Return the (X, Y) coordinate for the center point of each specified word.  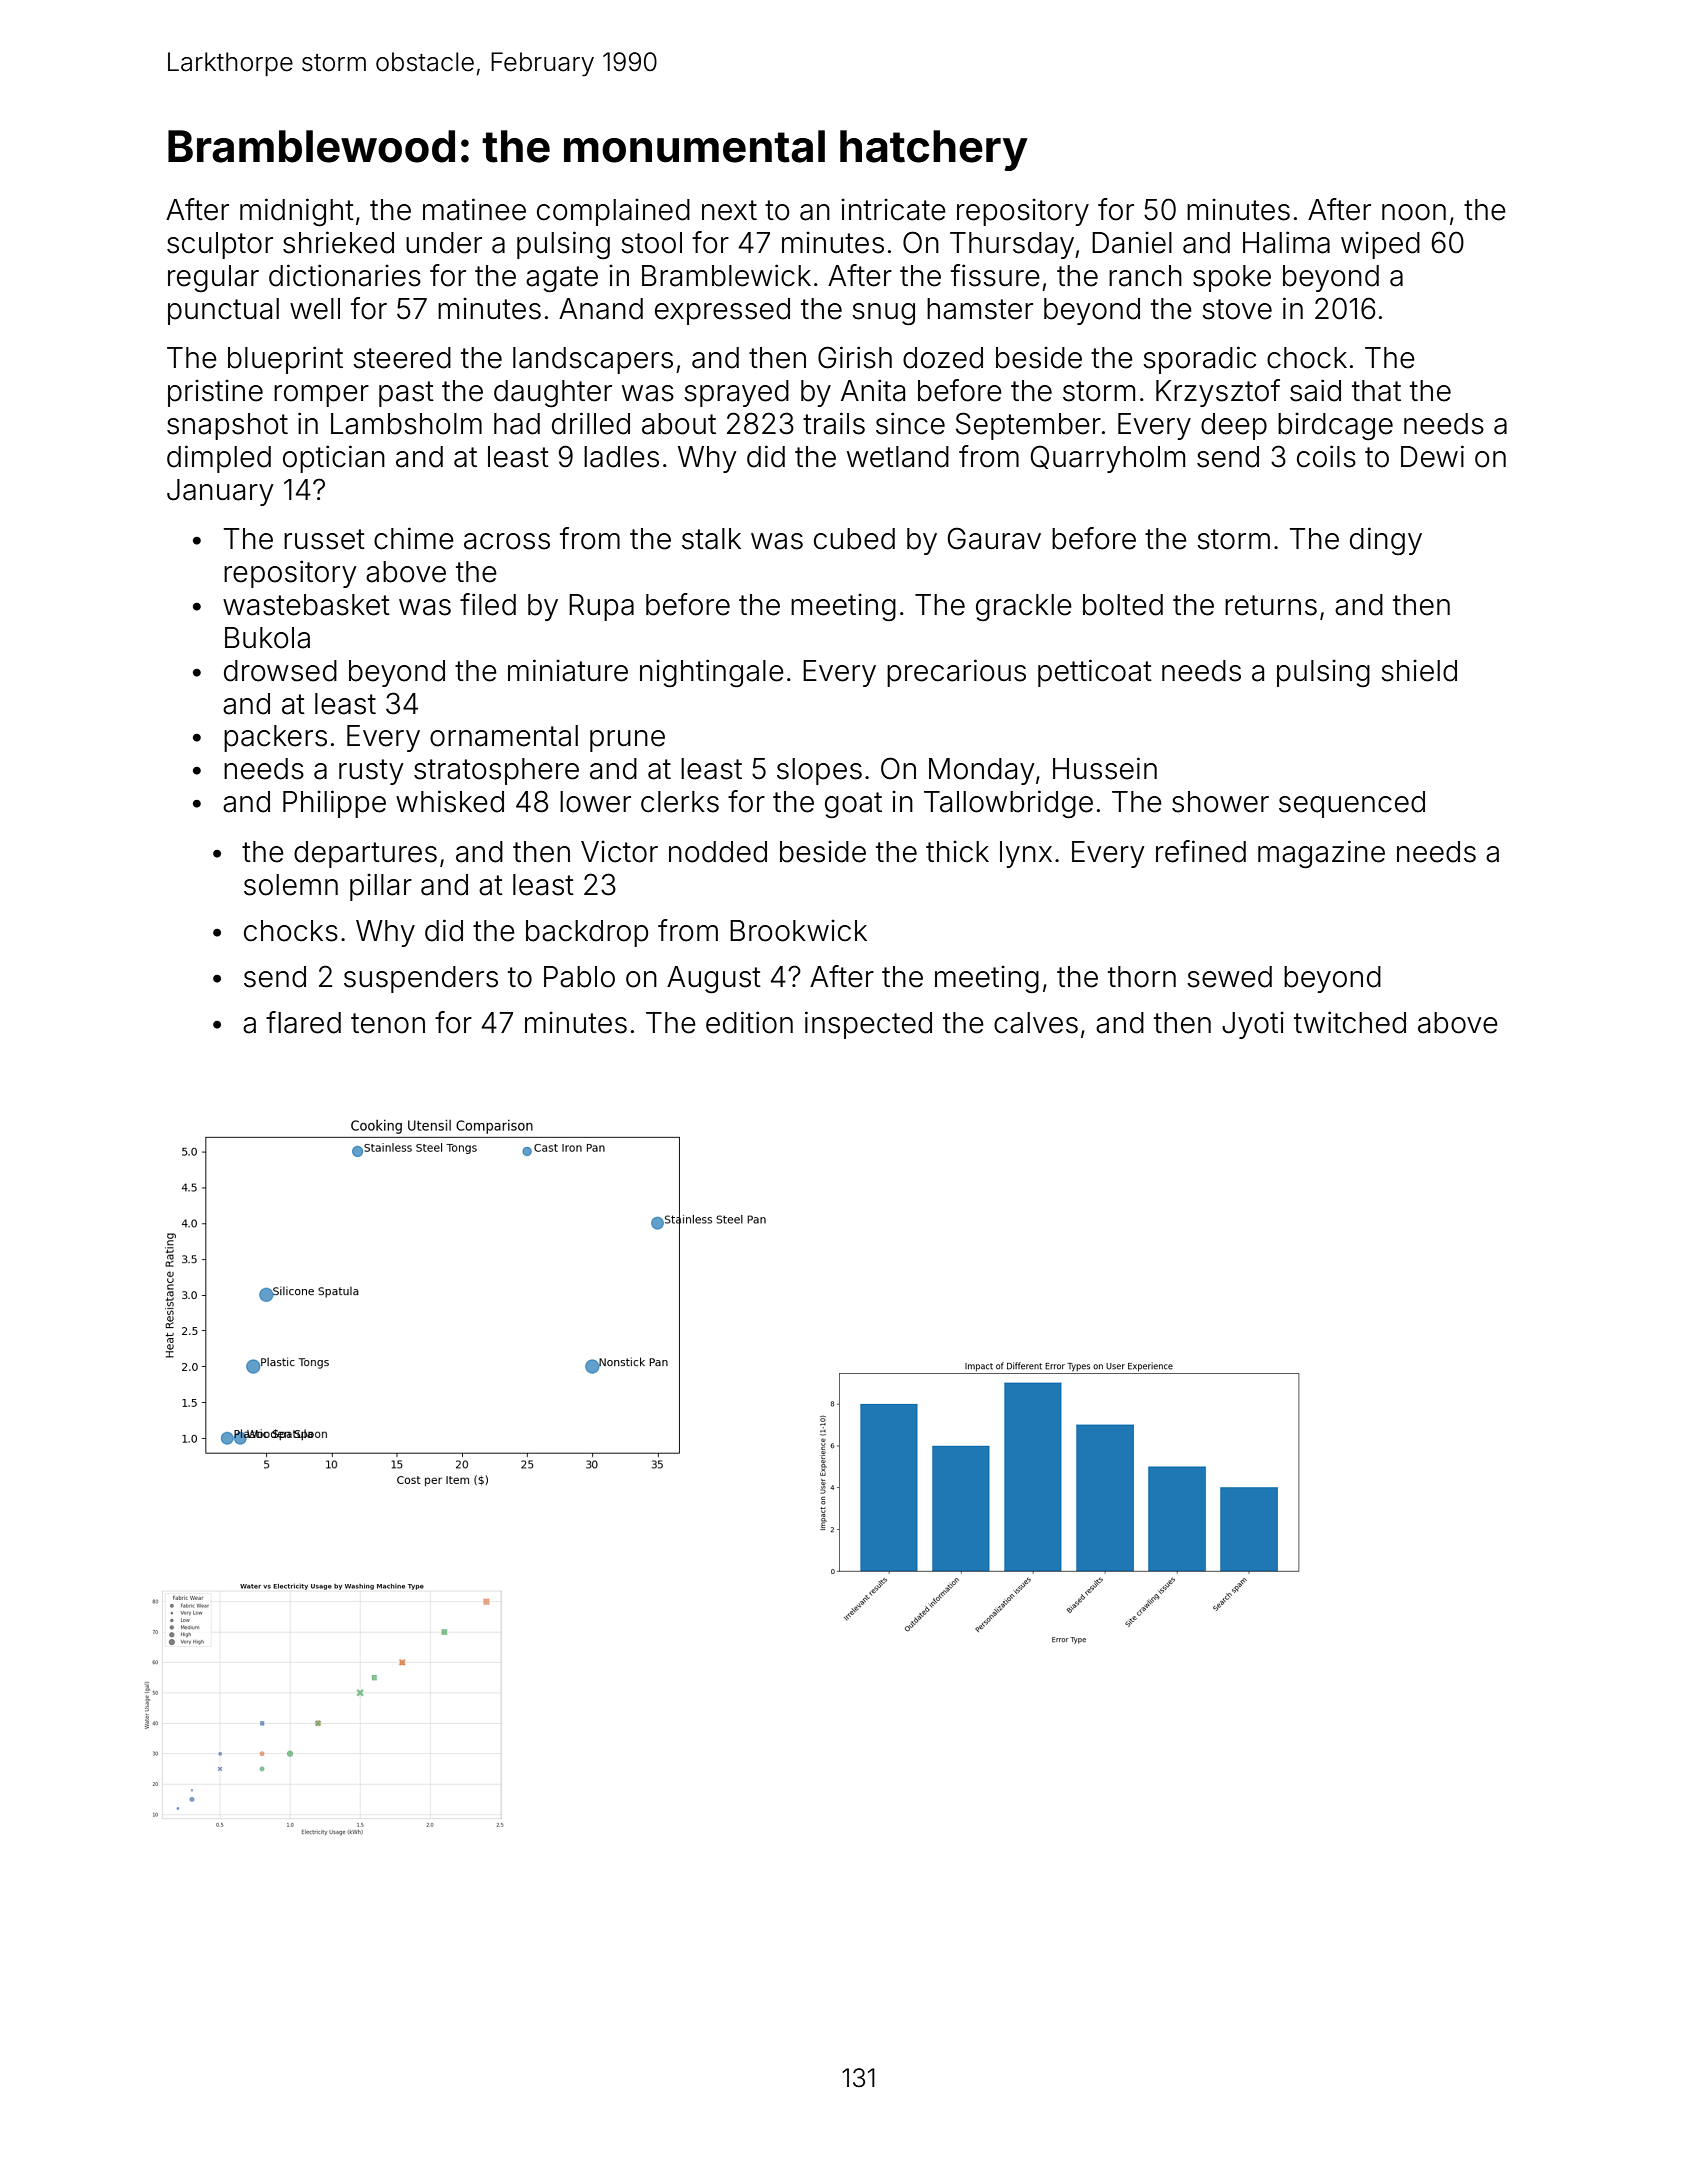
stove (1237, 309)
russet (324, 539)
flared (303, 1022)
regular (213, 278)
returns (1271, 605)
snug (883, 314)
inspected (868, 1025)
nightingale (712, 673)
